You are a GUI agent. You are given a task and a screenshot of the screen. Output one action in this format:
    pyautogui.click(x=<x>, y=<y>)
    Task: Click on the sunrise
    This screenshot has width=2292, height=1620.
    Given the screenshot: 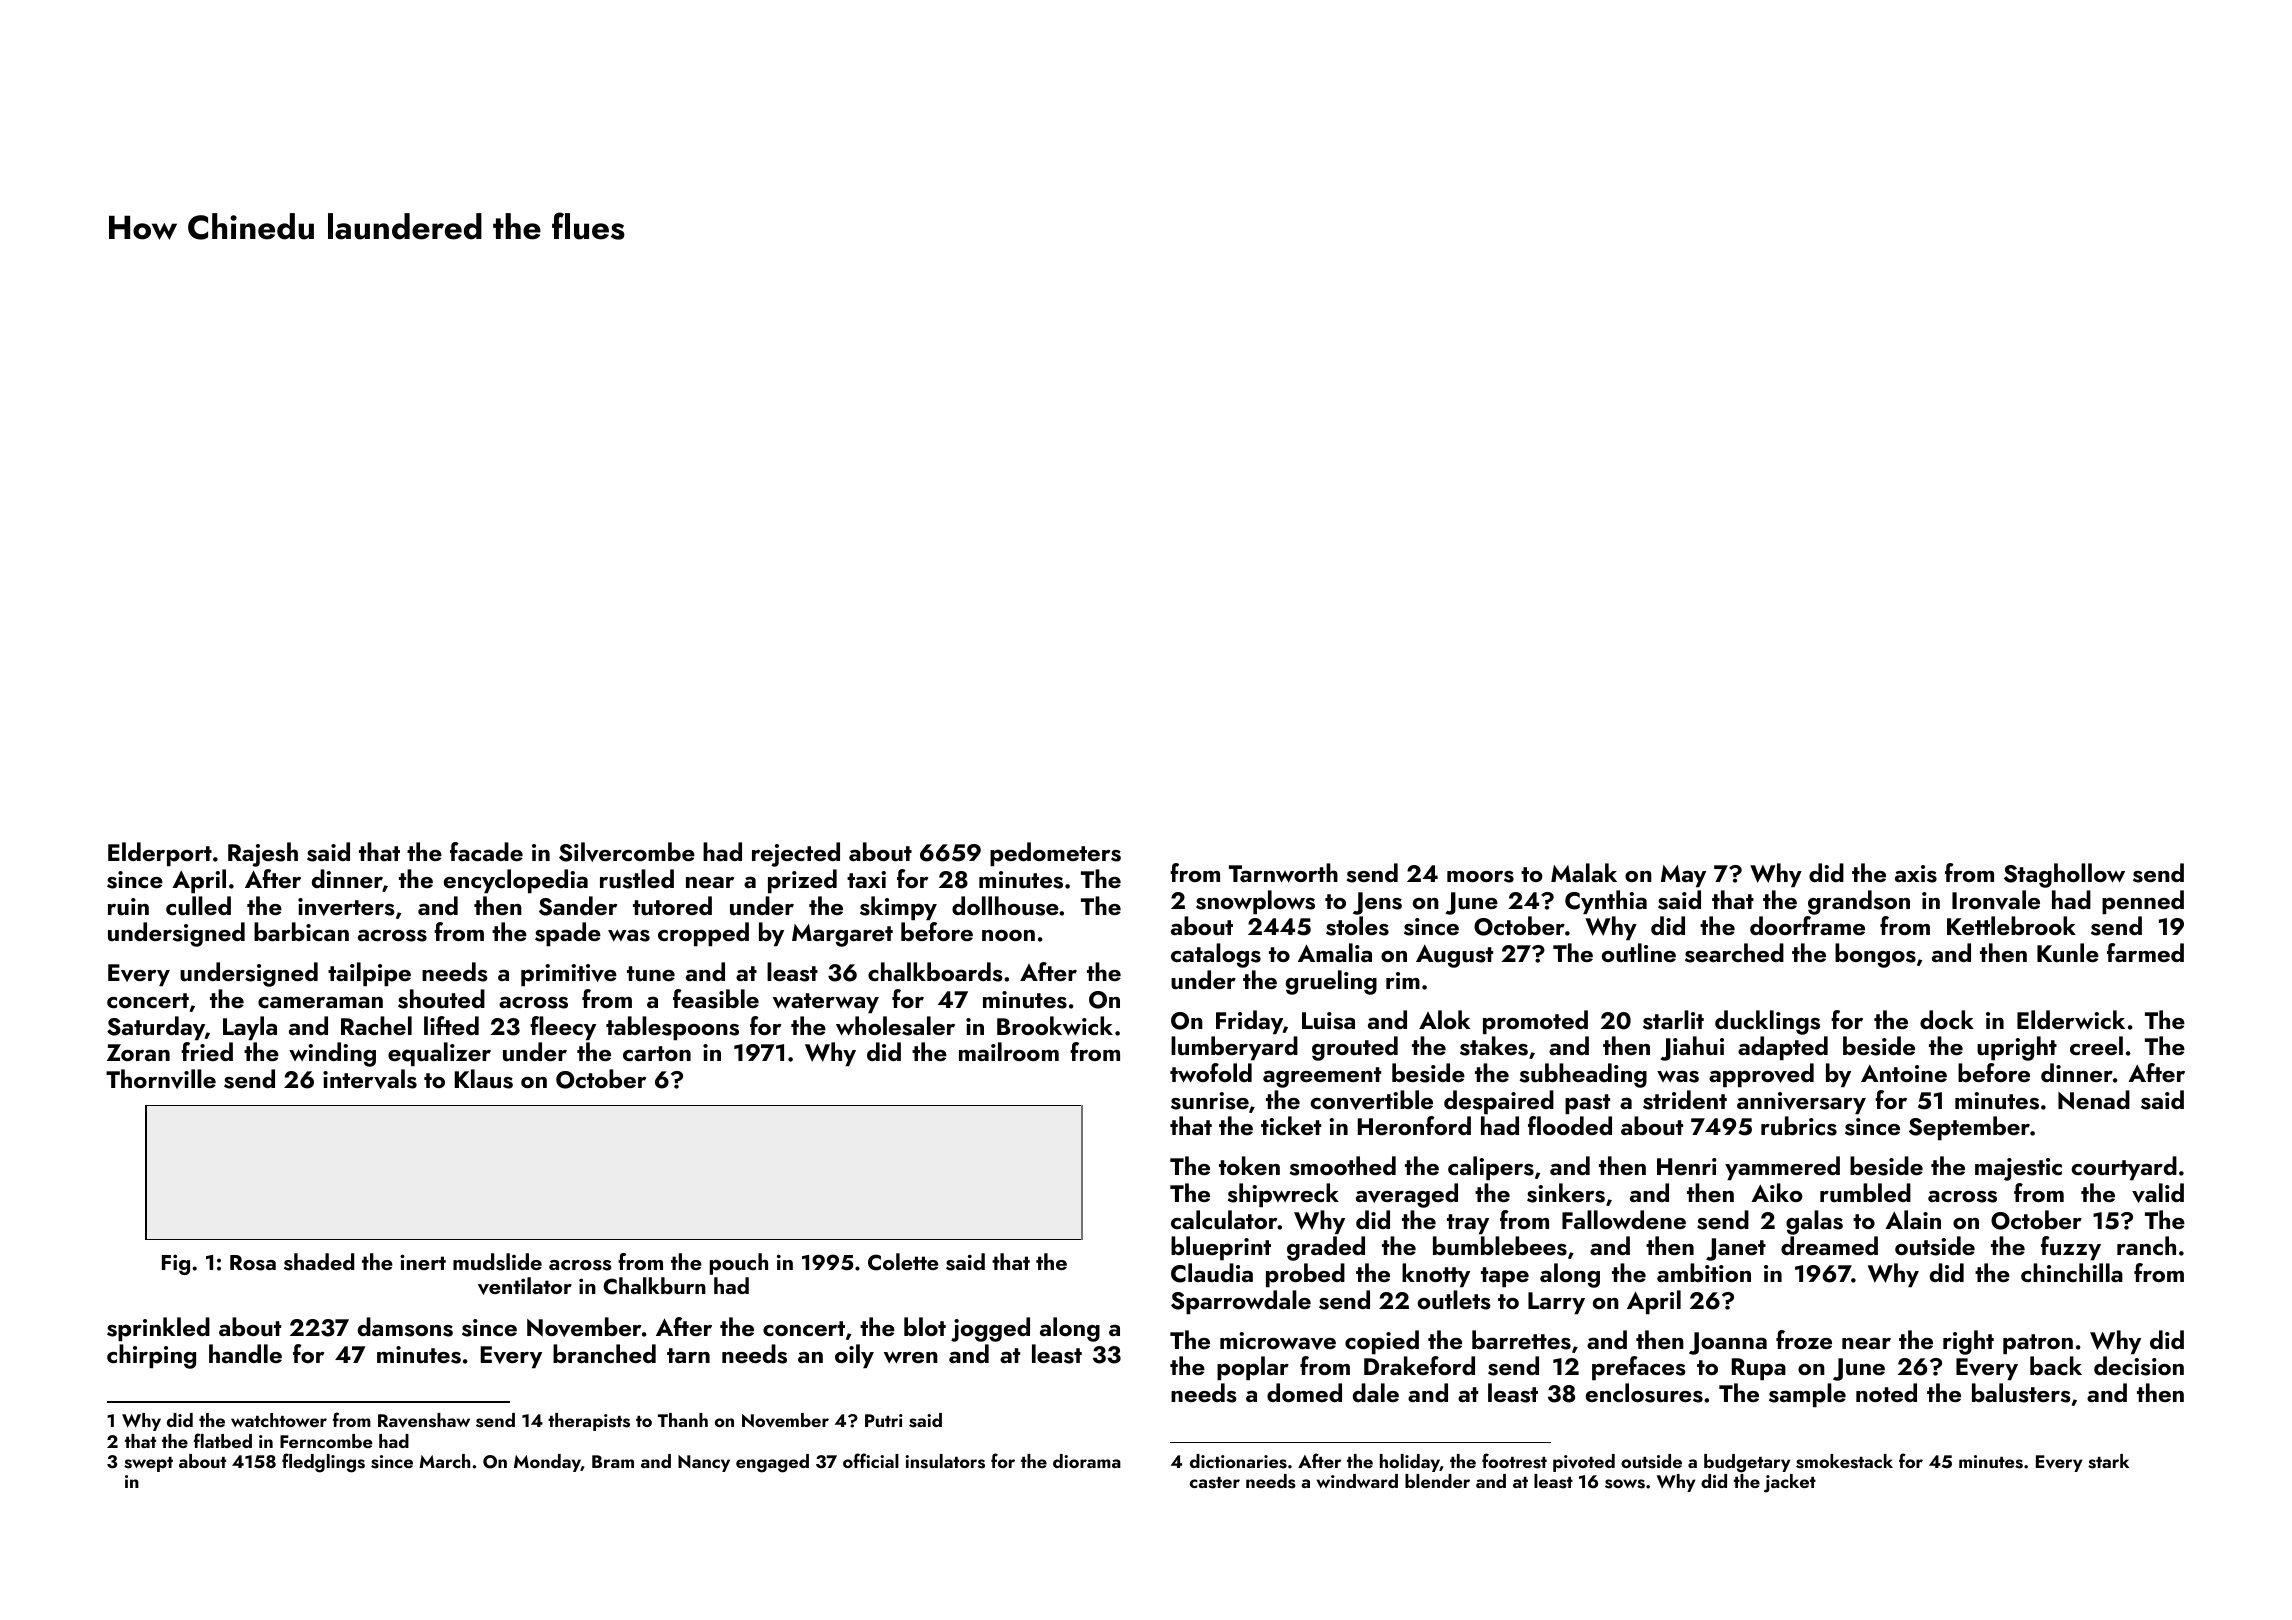 What is the action you would take?
    pyautogui.click(x=1210, y=1101)
